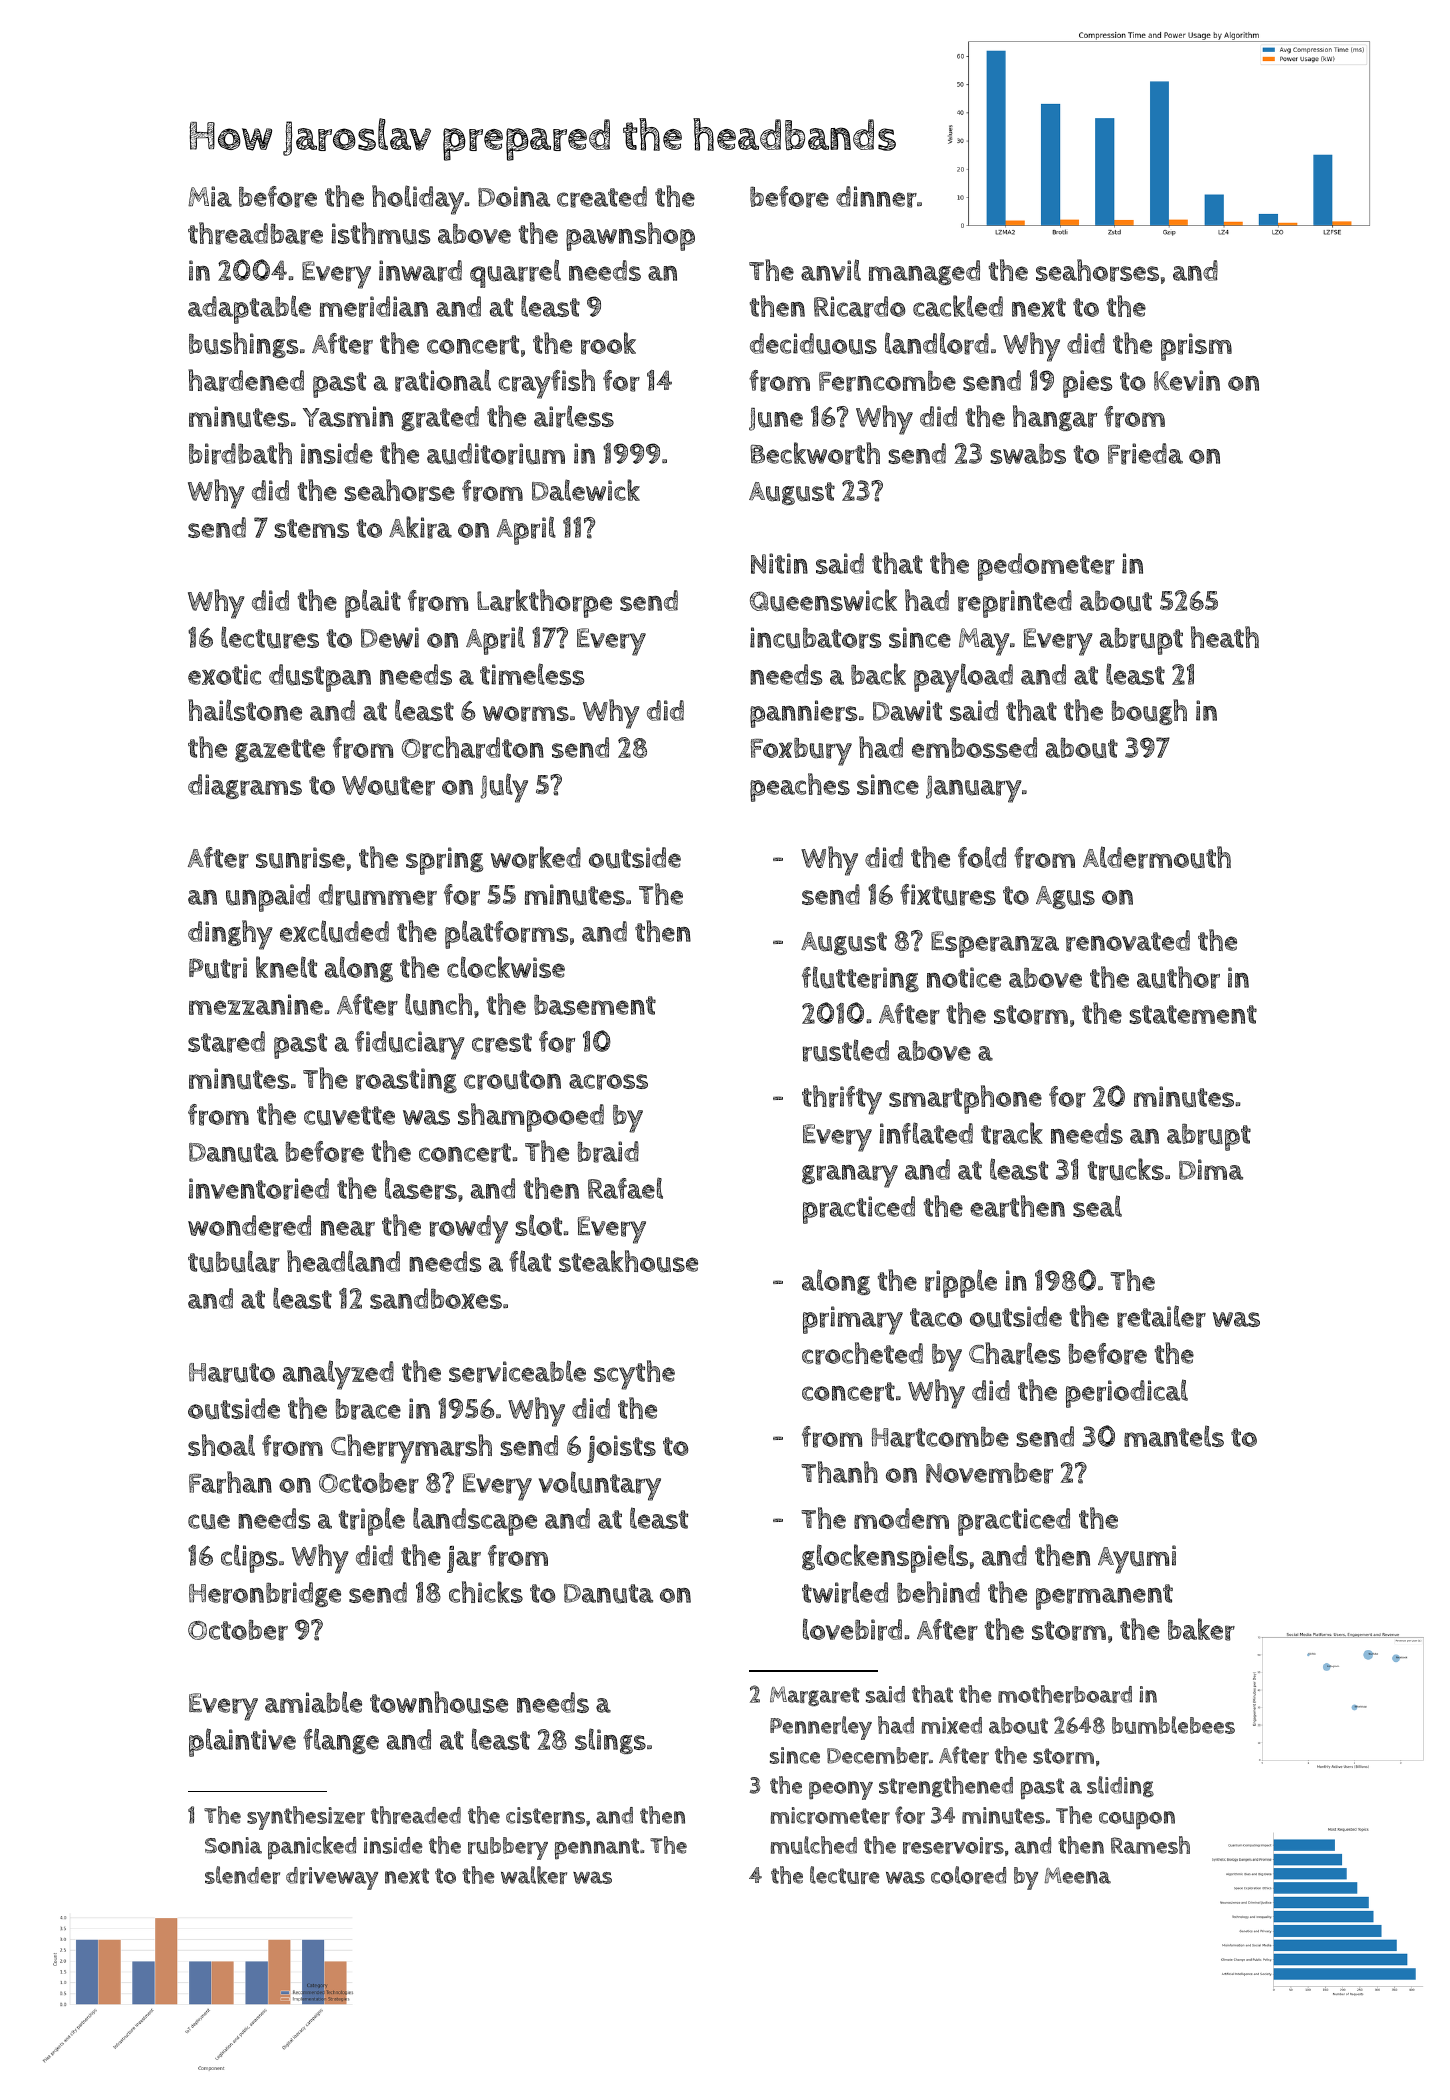  I want to click on swabs, so click(1028, 453).
